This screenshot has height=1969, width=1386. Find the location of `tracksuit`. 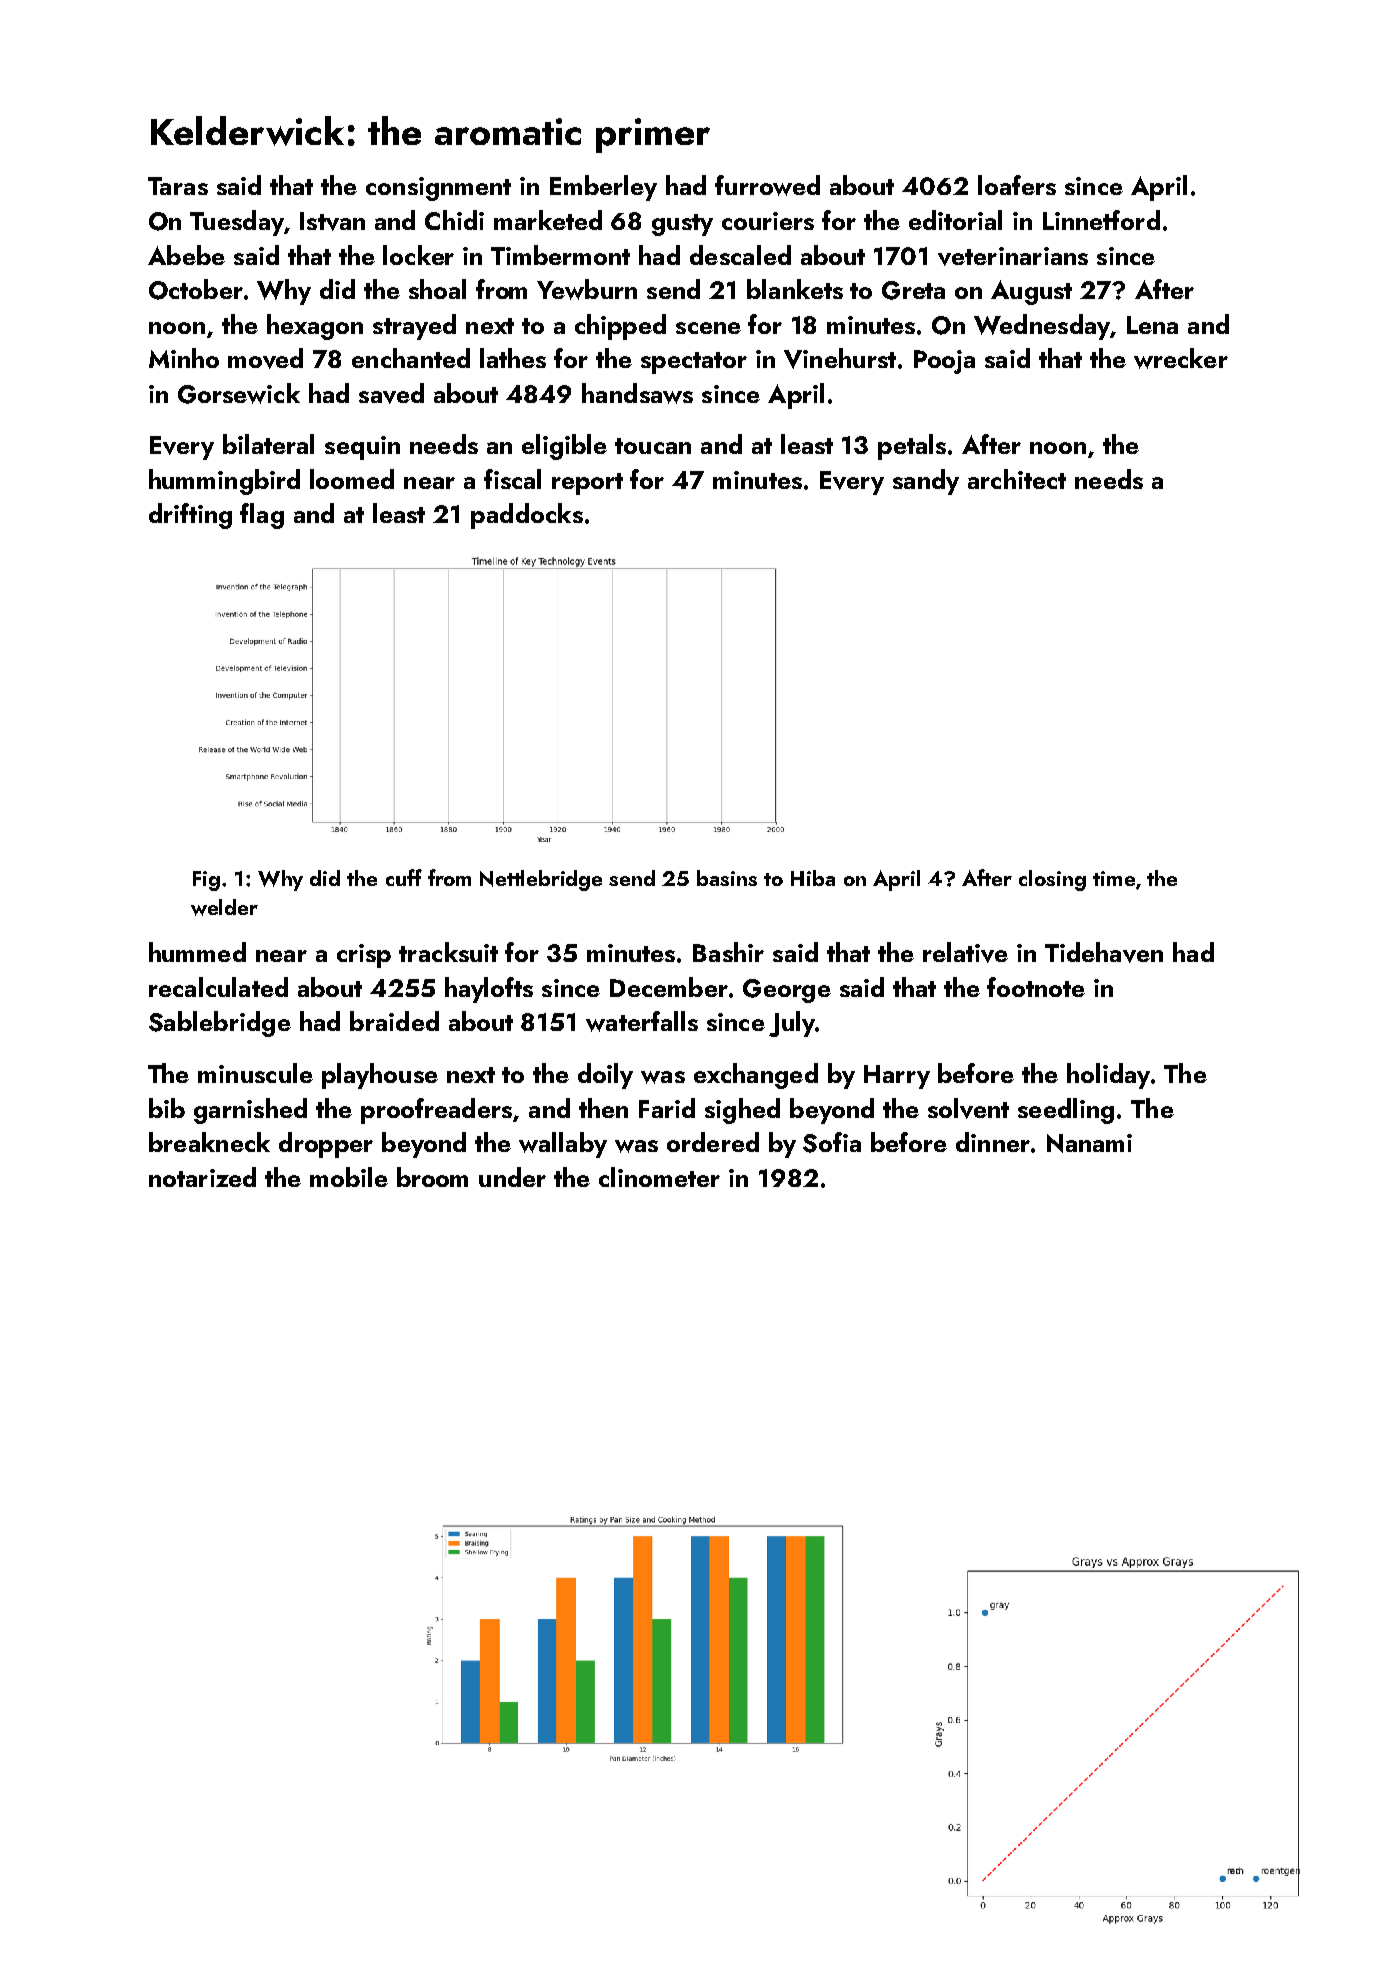

tracksuit is located at coordinates (448, 952).
